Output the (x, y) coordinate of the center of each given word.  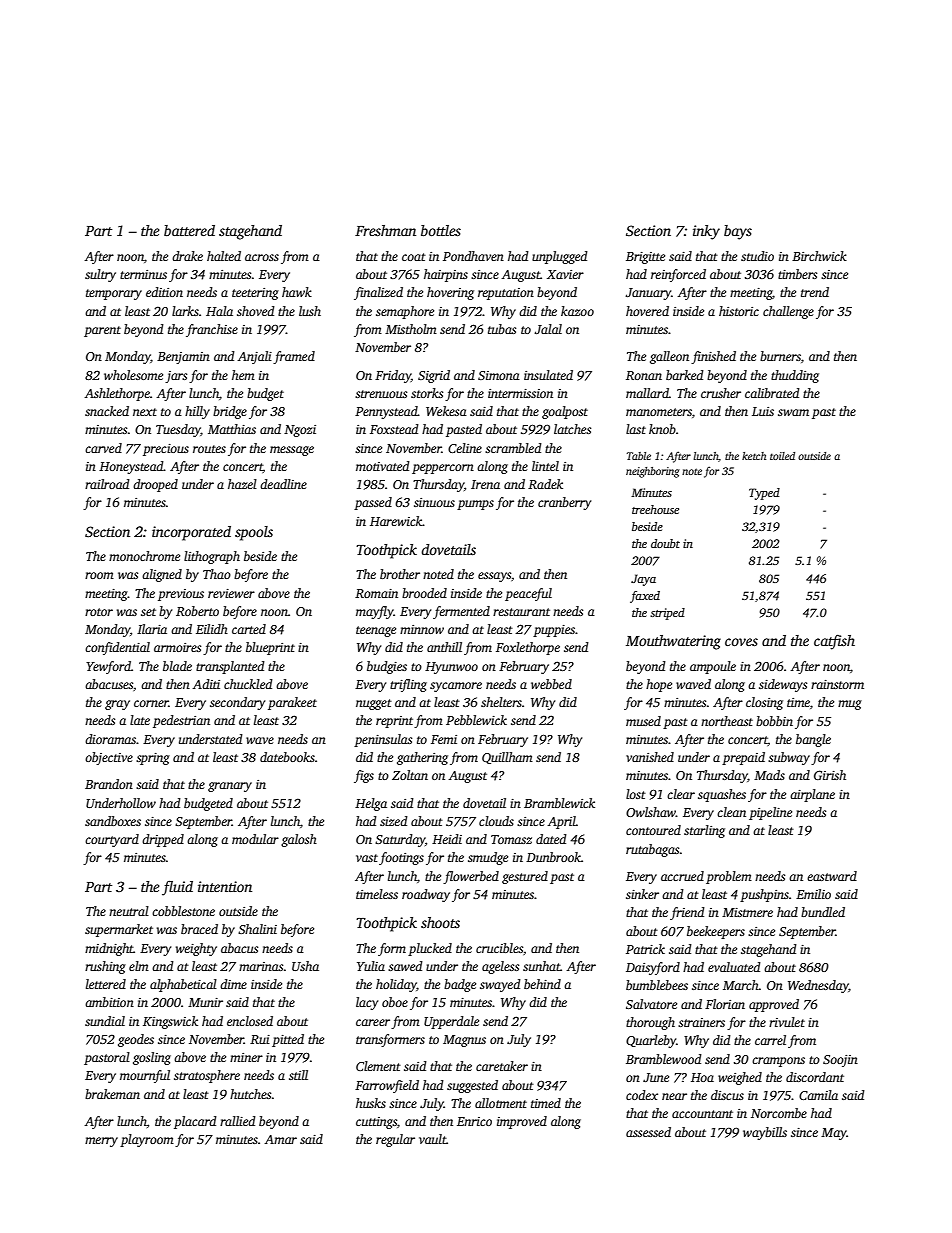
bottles (441, 230)
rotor (99, 612)
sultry (100, 275)
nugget (374, 704)
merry (101, 1142)
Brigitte (645, 258)
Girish (830, 775)
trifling (408, 685)
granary (230, 787)
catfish (834, 642)
